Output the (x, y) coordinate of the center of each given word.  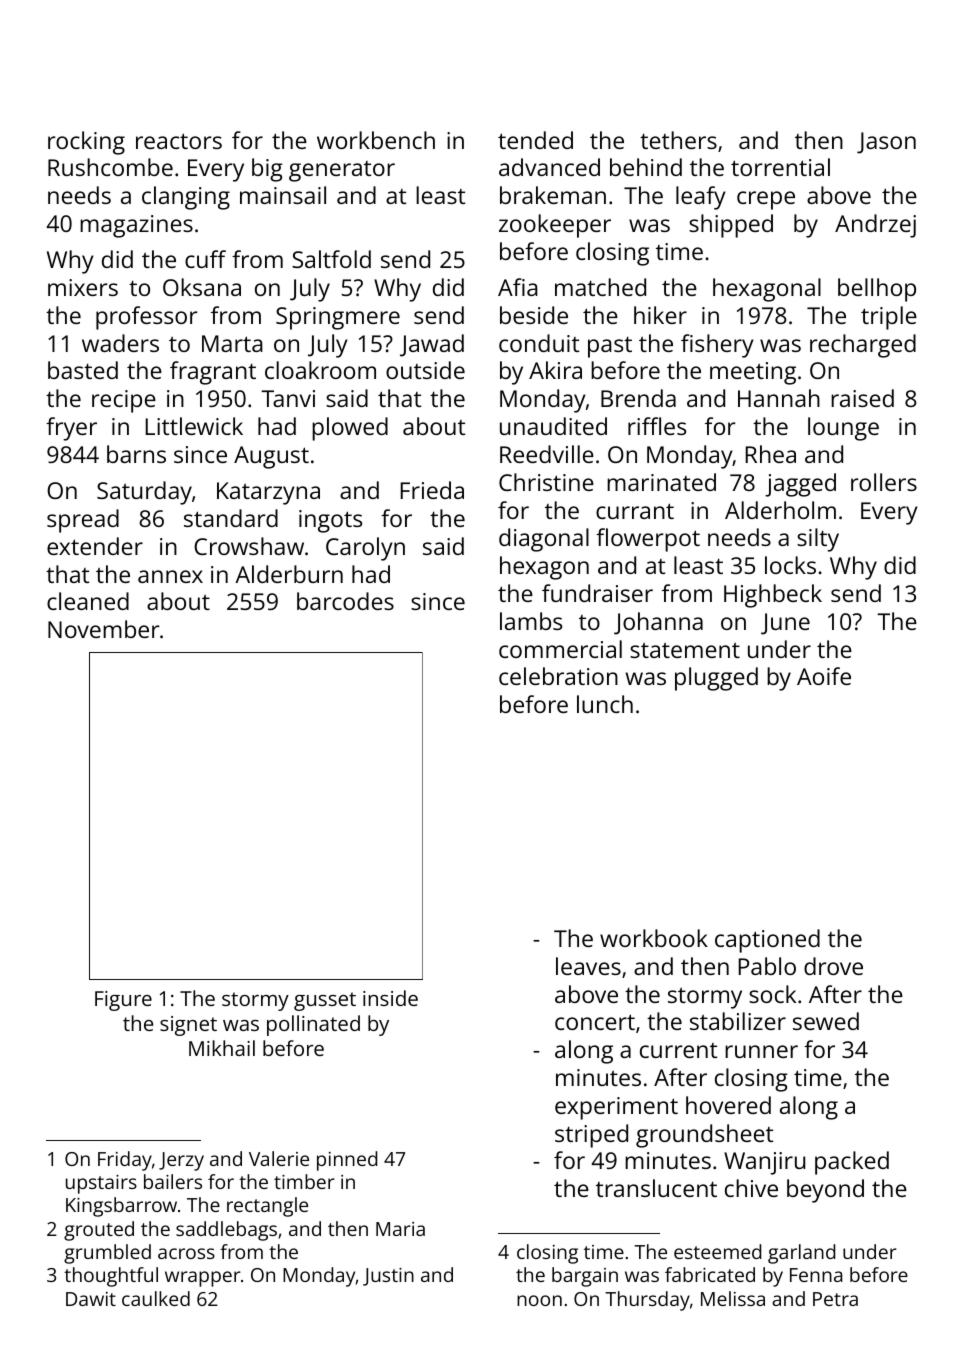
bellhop (877, 290)
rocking (86, 143)
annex (170, 576)
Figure (123, 1001)
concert (595, 1022)
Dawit (91, 1299)
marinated (661, 482)
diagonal (544, 540)
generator (342, 171)
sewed (826, 1021)
